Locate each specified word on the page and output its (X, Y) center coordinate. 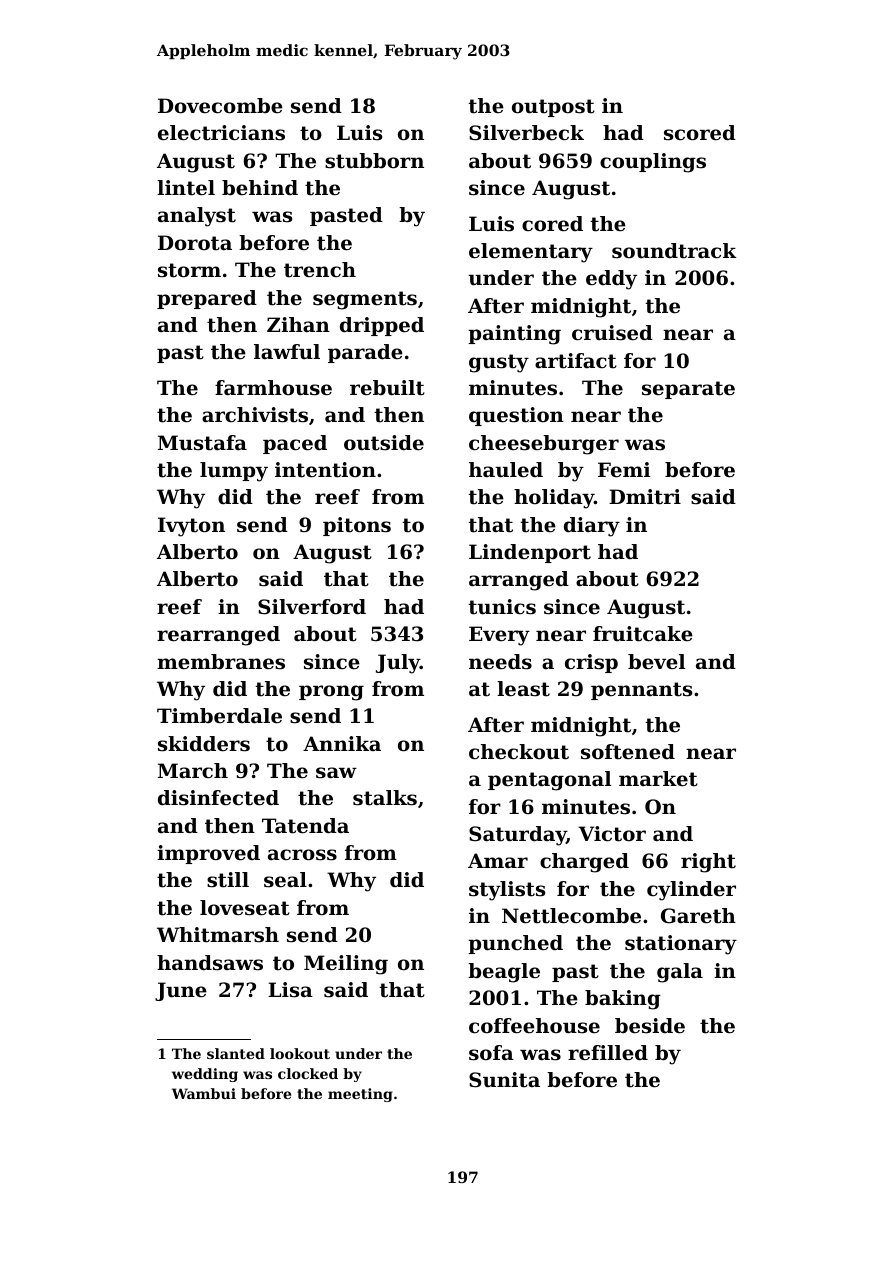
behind (260, 188)
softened (628, 752)
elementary (531, 253)
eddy (611, 280)
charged (584, 863)
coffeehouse (534, 1026)
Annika (342, 743)
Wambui (204, 1093)
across (302, 855)
